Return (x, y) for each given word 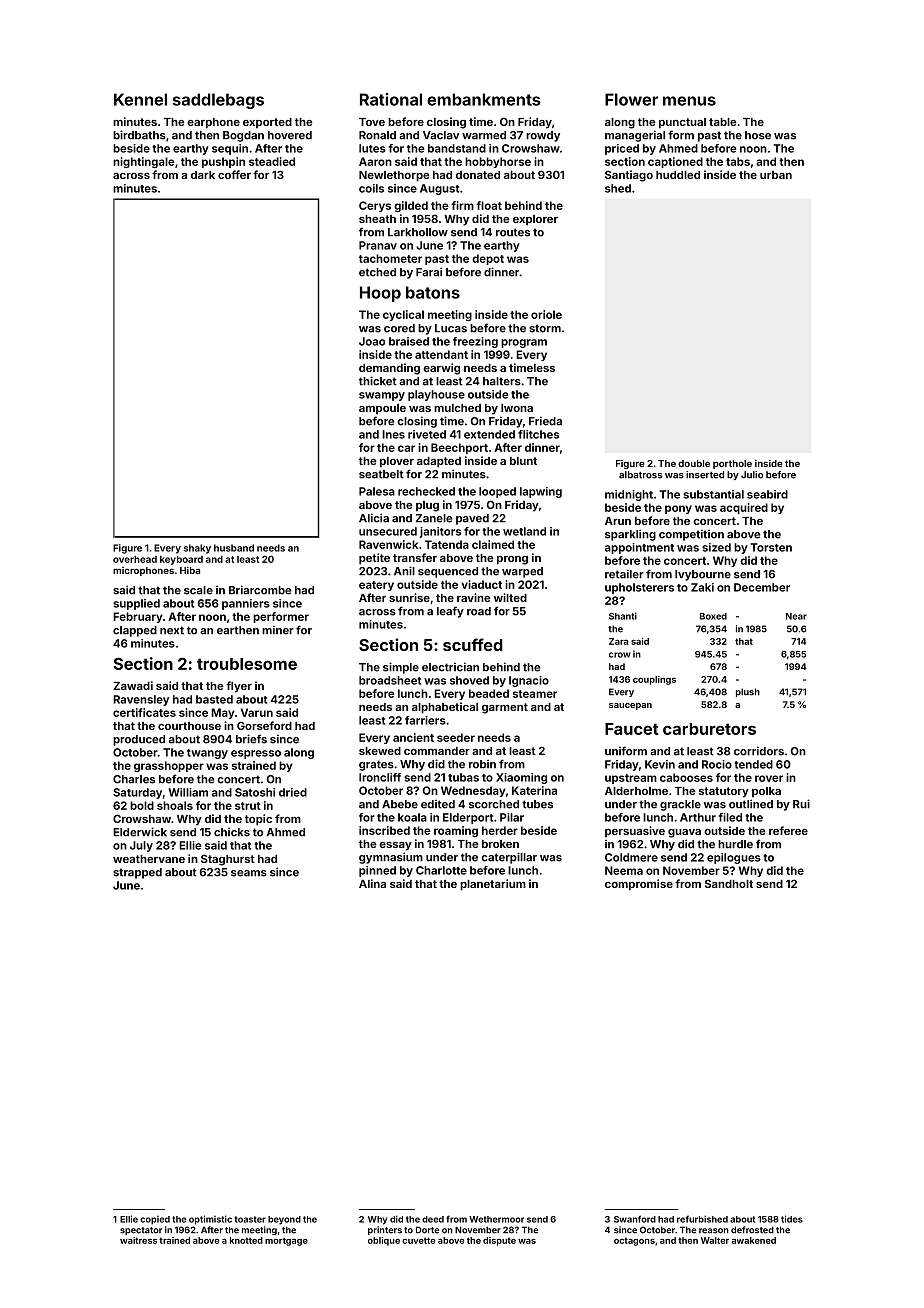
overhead (135, 559)
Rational (391, 99)
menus (689, 101)
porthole (732, 464)
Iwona (517, 408)
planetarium (493, 885)
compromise (639, 885)
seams (249, 873)
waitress (138, 1240)
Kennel (140, 99)
